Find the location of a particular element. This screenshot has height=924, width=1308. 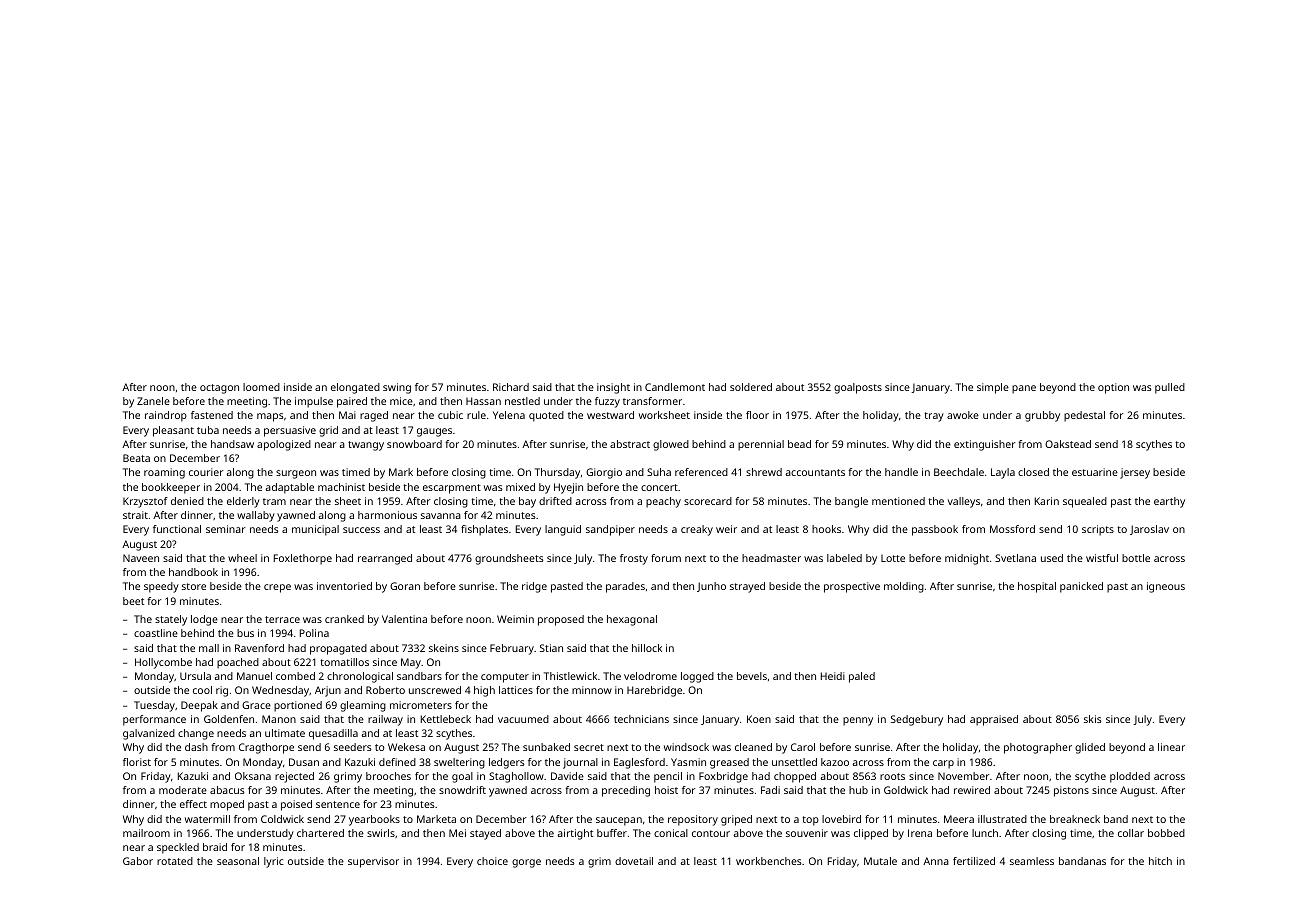

Wekesa is located at coordinates (406, 747).
